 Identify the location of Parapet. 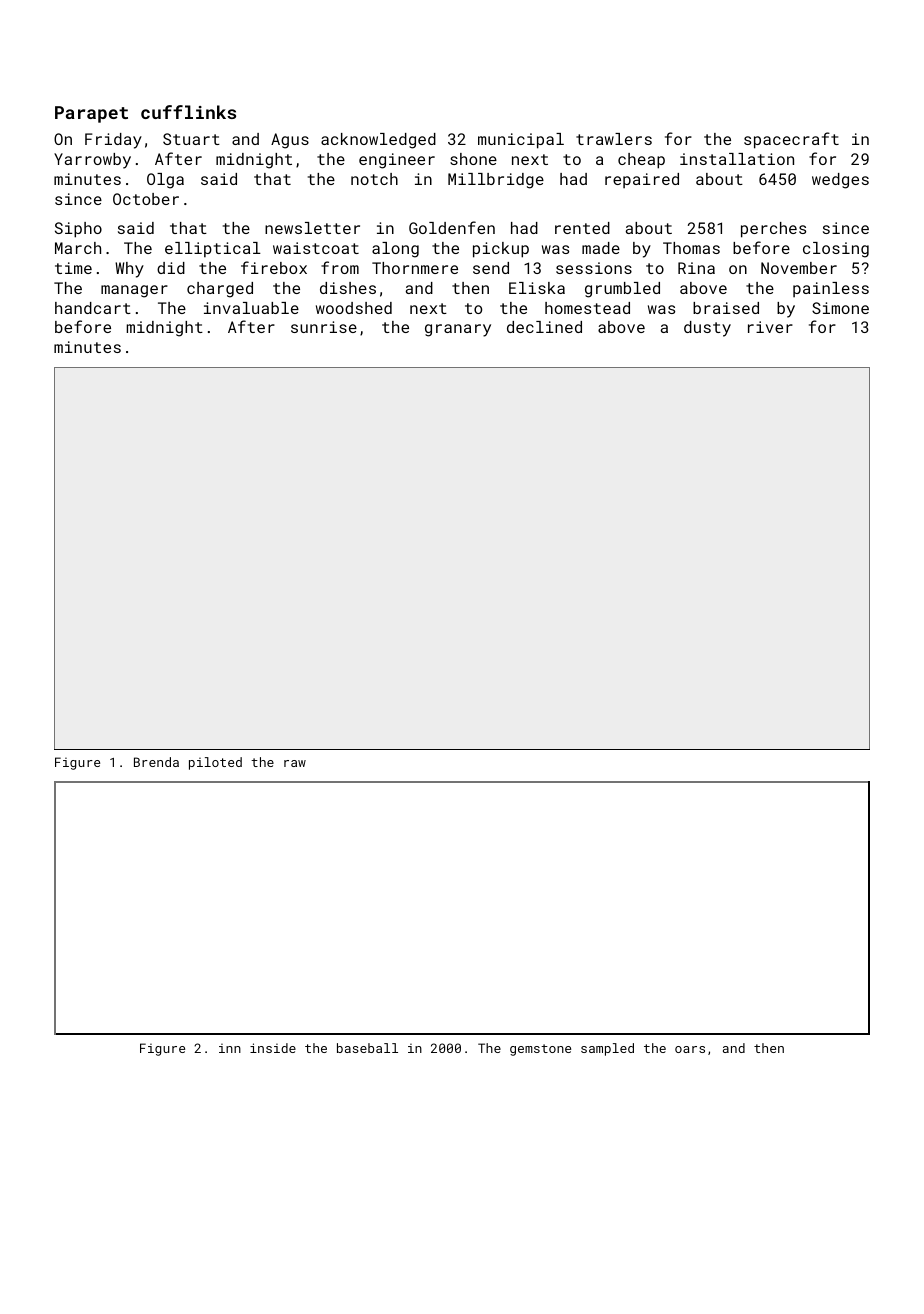
(91, 114).
